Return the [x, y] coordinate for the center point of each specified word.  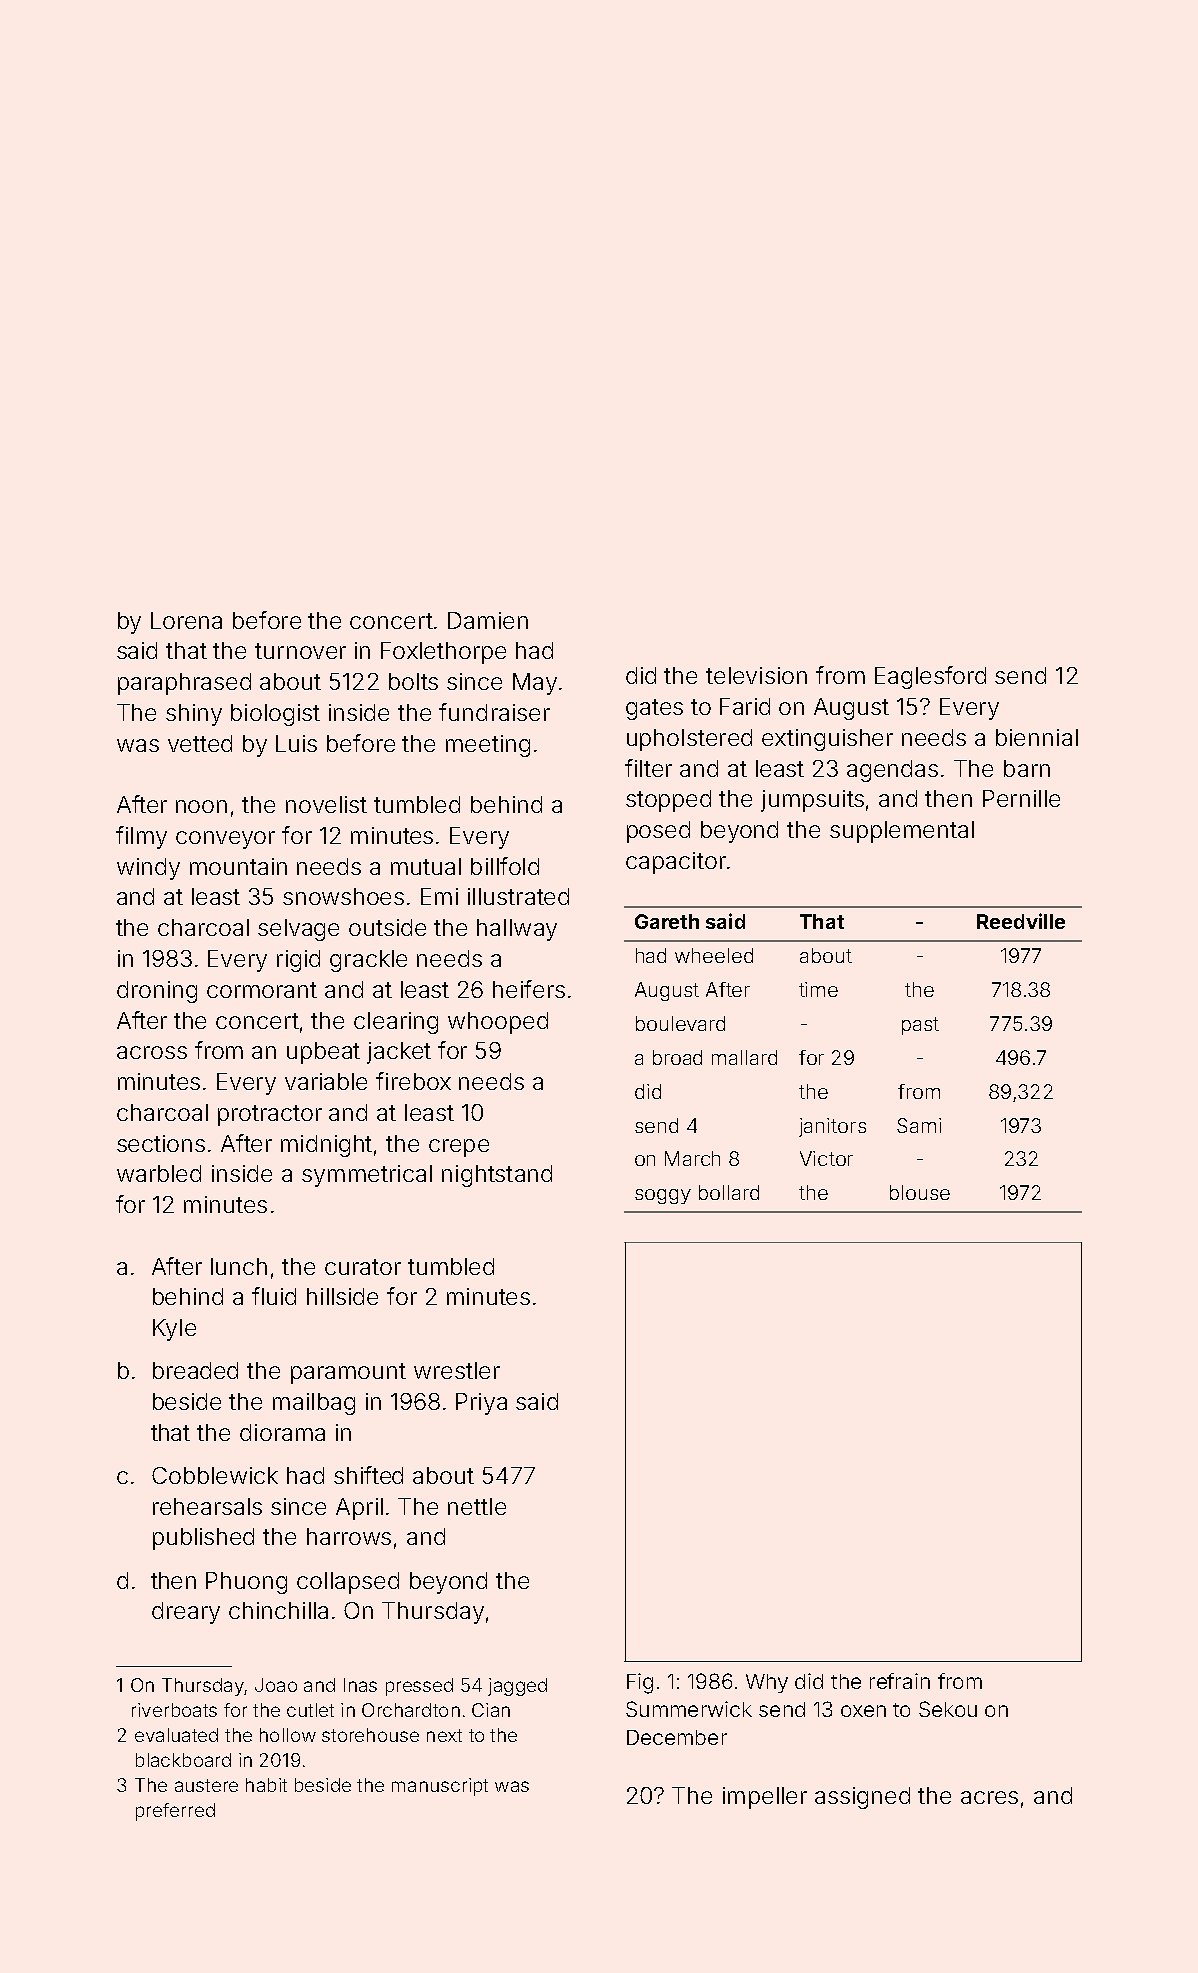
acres [989, 1797]
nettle [477, 1506]
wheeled [714, 955]
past [920, 1026]
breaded [195, 1370]
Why [767, 1683]
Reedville [1021, 921]
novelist [326, 804]
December [677, 1737]
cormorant [262, 990]
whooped [498, 1023]
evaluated [176, 1735]
